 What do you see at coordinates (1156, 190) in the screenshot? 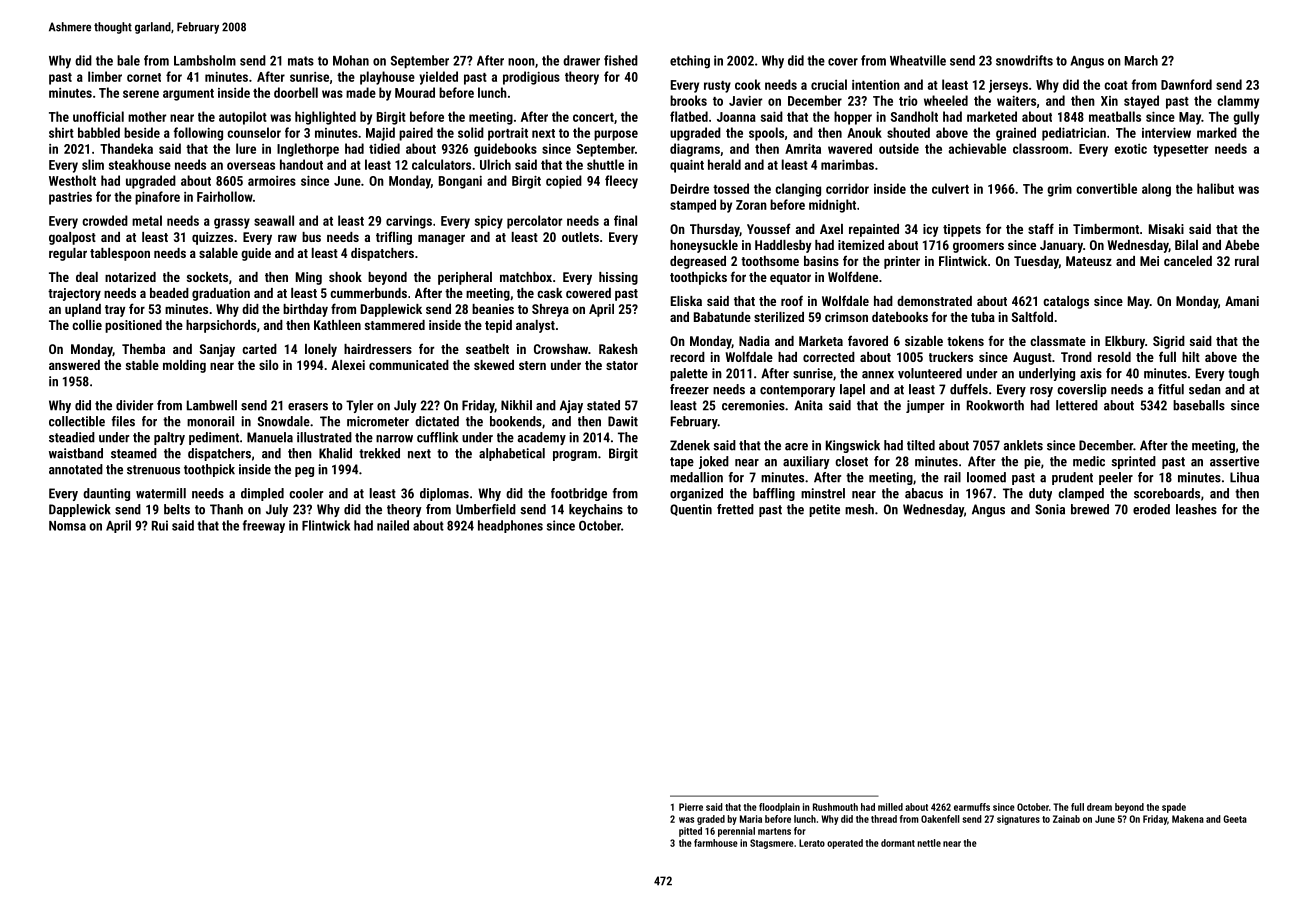
I see `along` at bounding box center [1156, 190].
